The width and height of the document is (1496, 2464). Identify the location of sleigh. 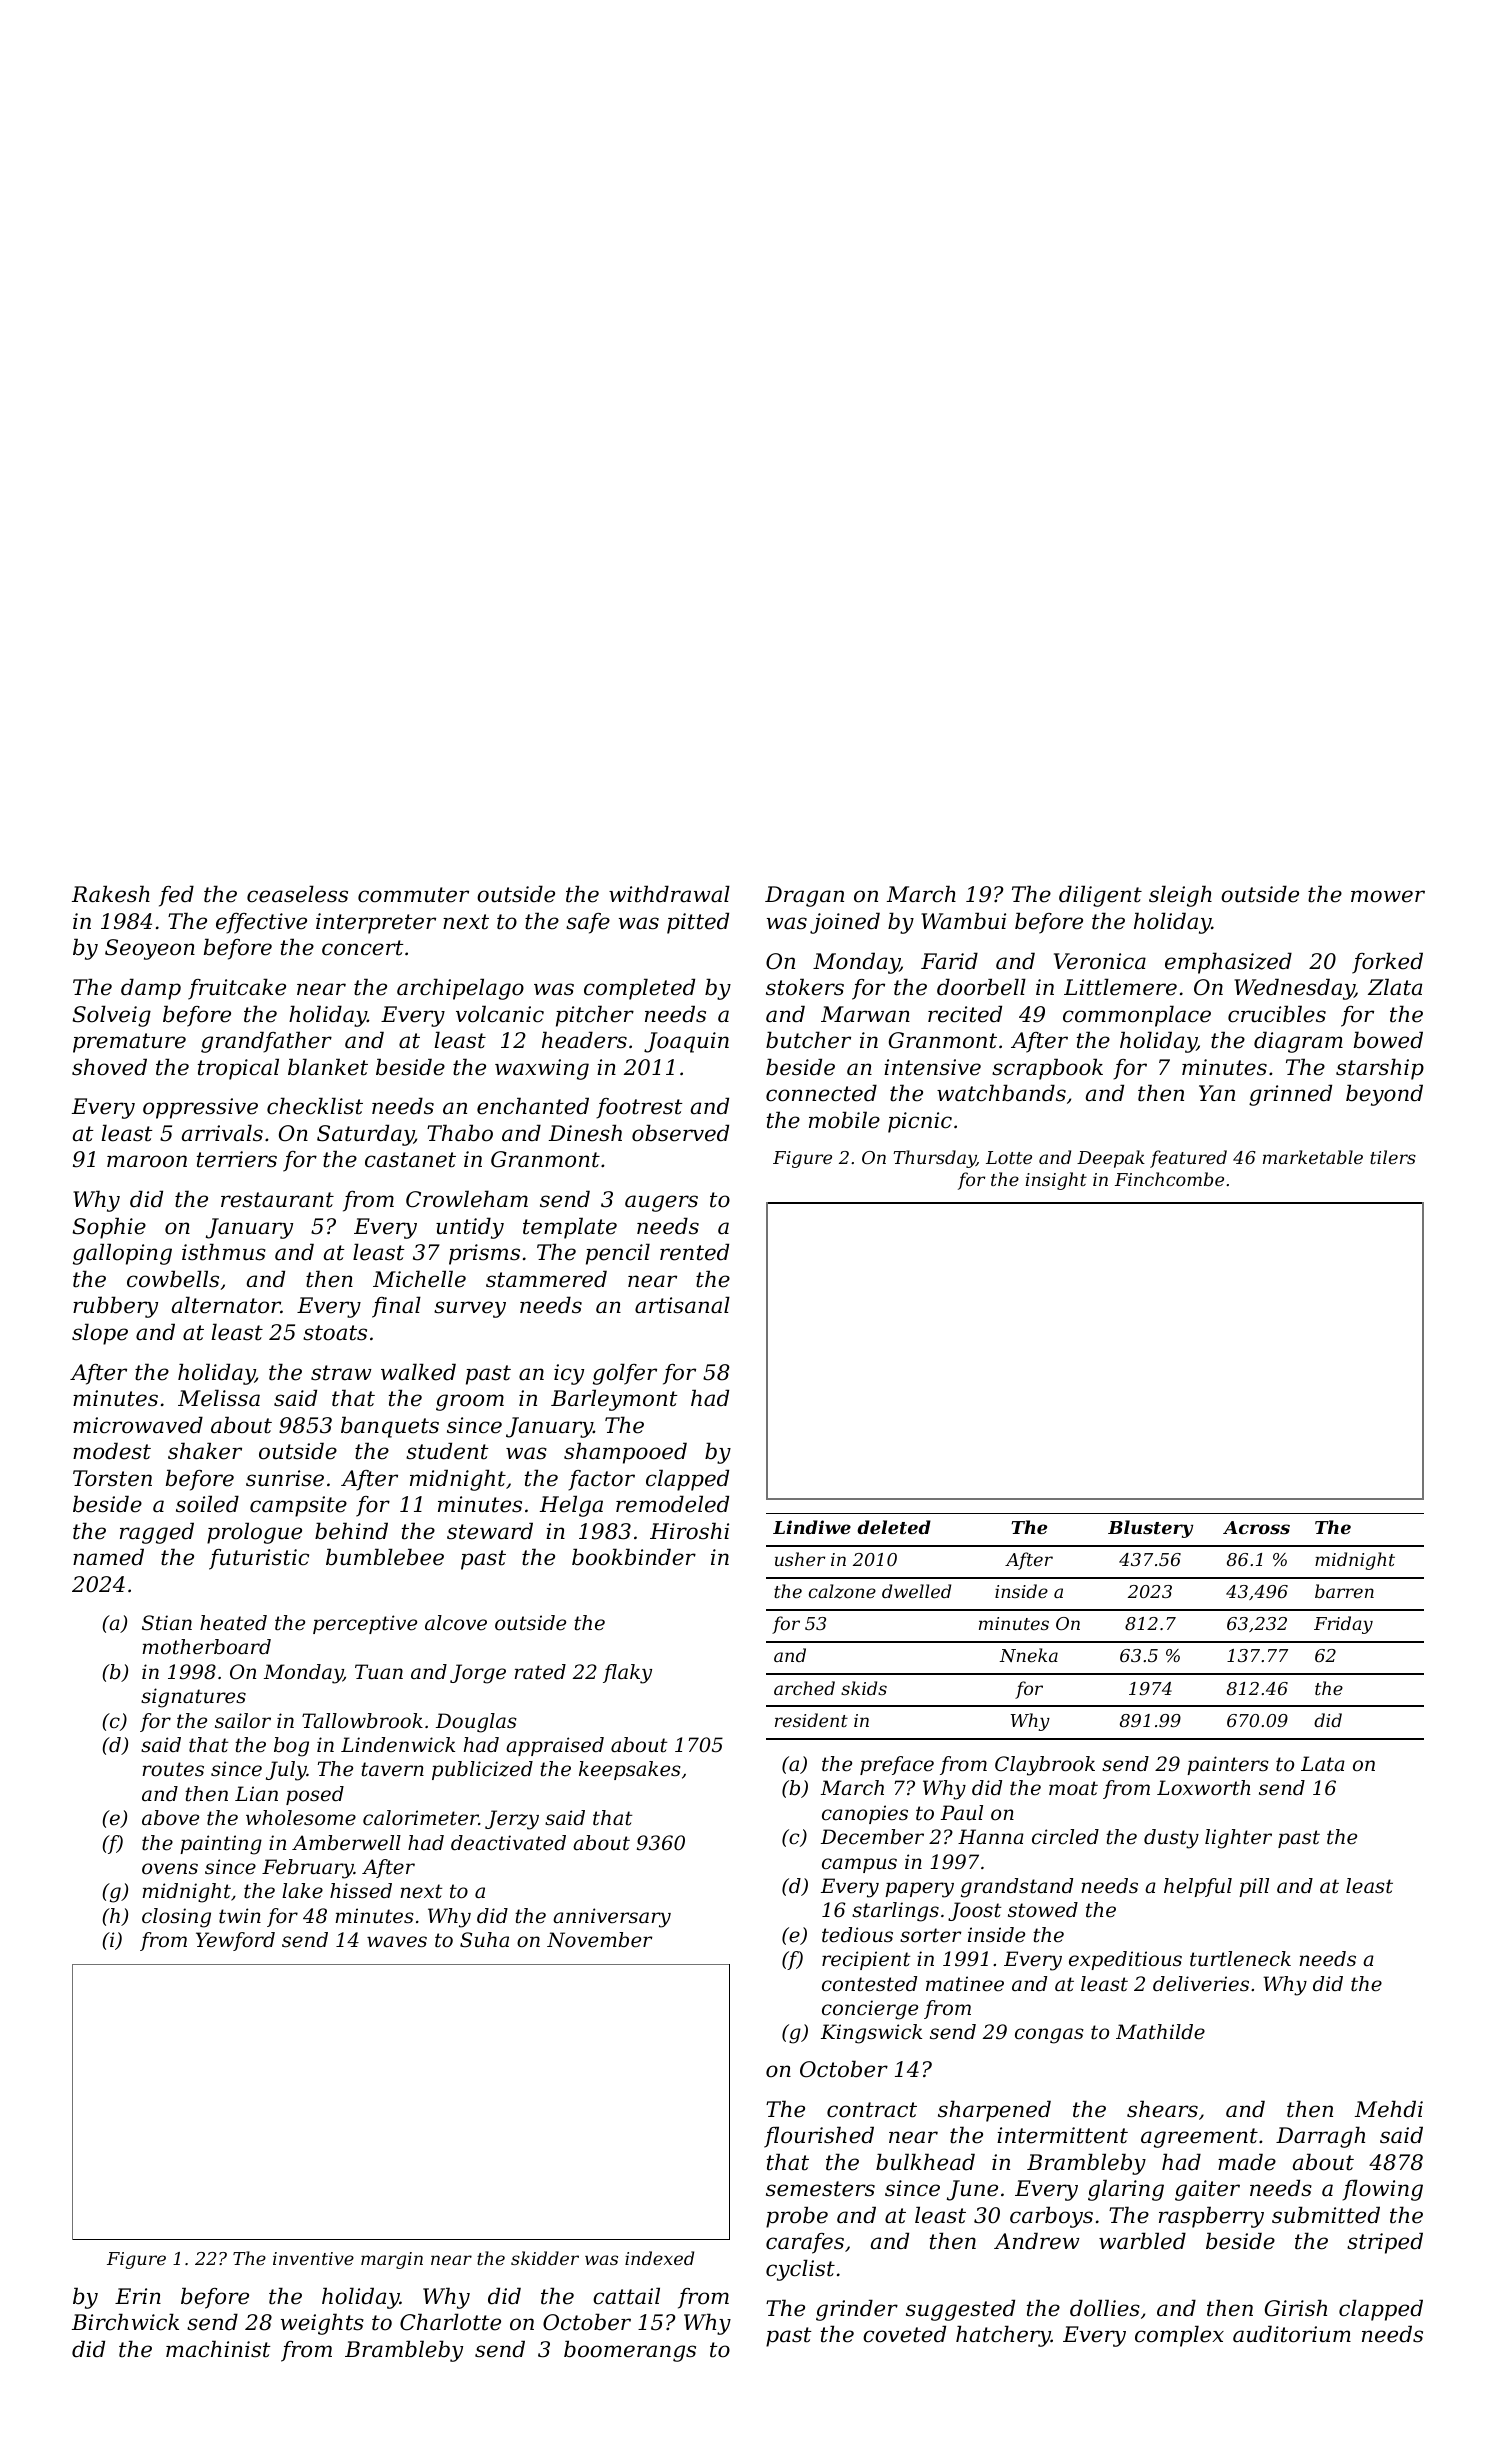
(1180, 896).
